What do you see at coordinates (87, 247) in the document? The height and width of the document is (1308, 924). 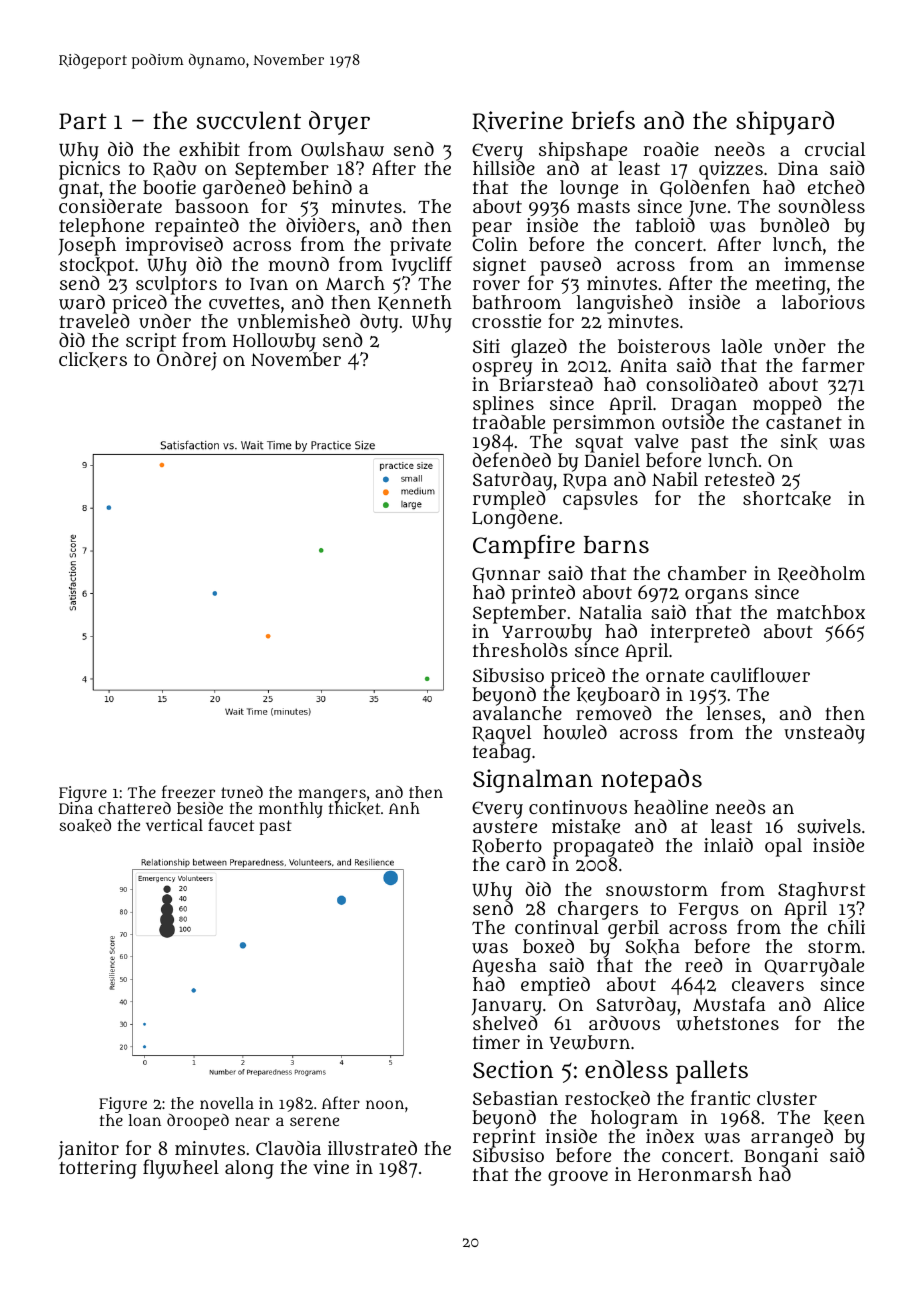 I see `Joseph` at bounding box center [87, 247].
